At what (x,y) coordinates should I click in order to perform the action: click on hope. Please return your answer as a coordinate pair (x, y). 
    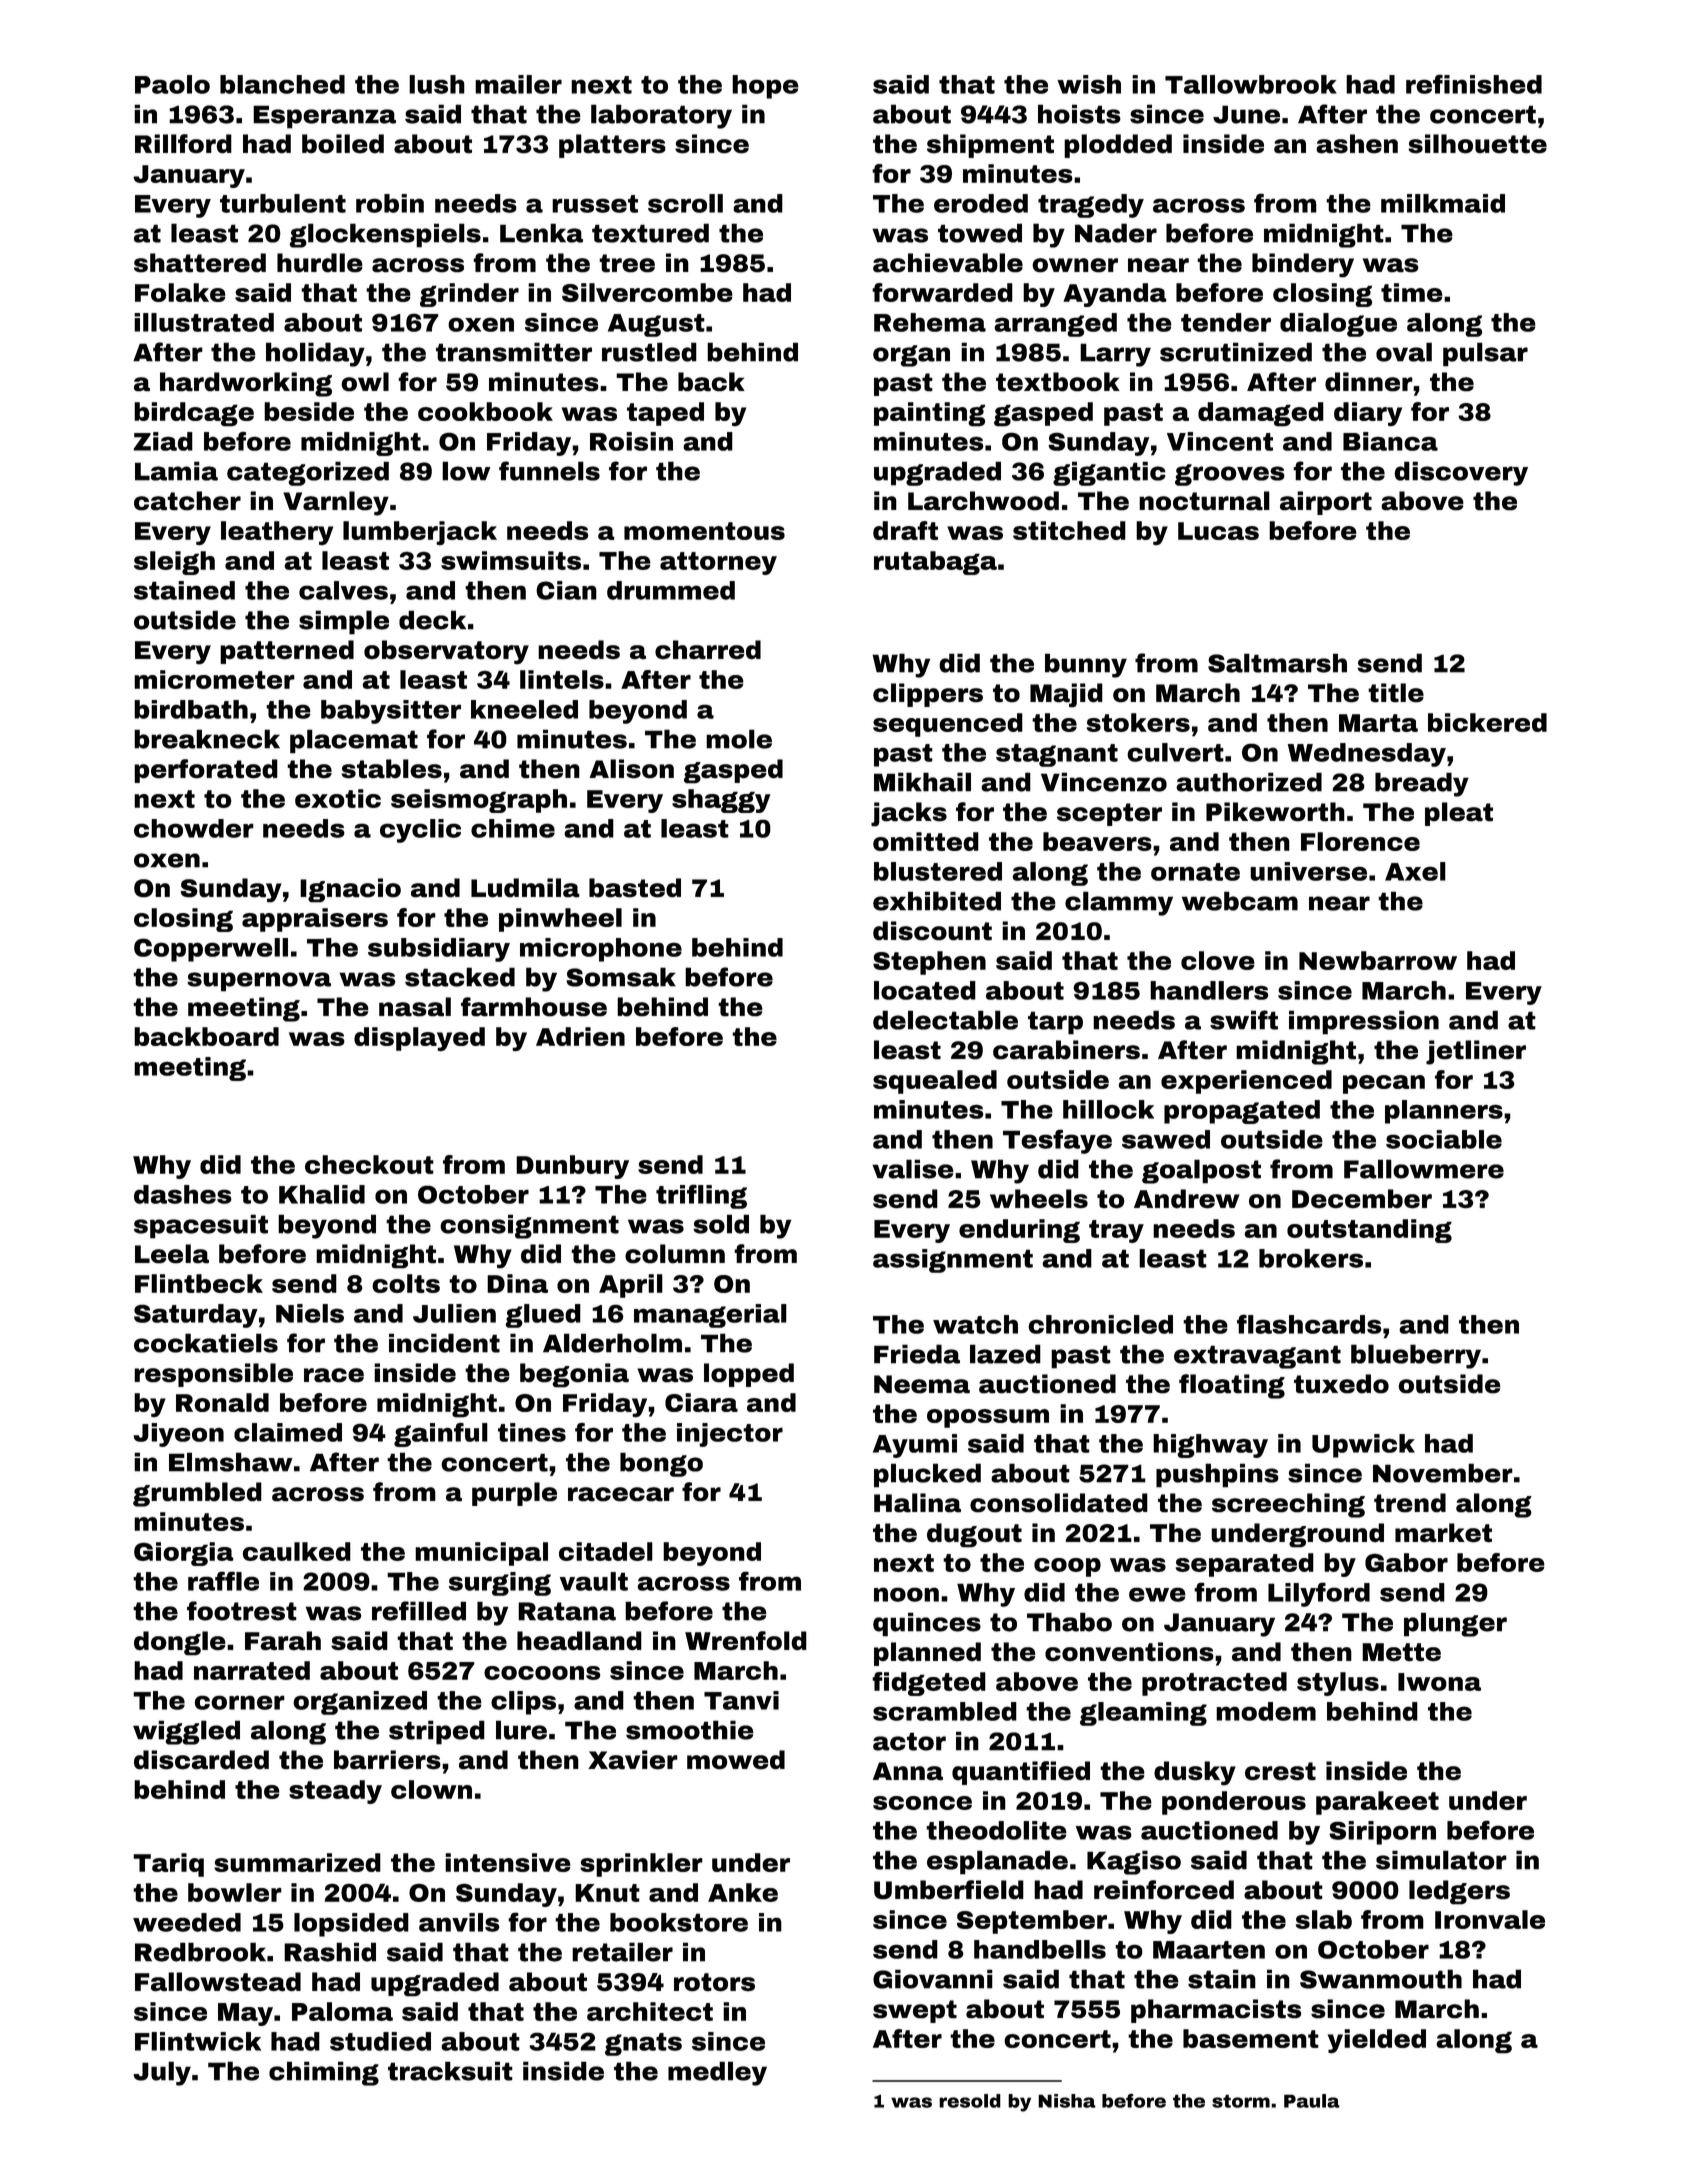
    Looking at the image, I should click on (765, 87).
